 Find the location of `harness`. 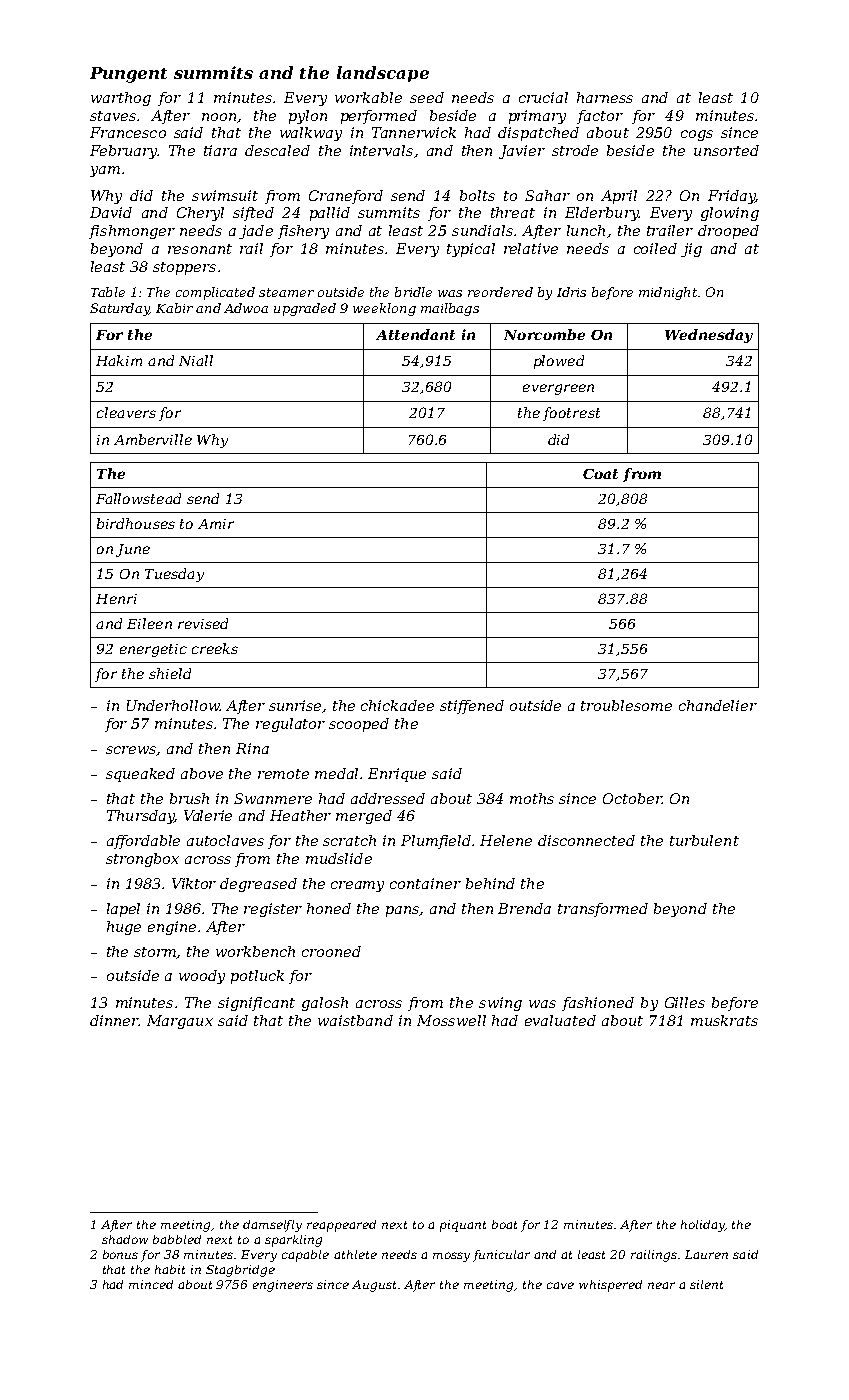

harness is located at coordinates (605, 97).
